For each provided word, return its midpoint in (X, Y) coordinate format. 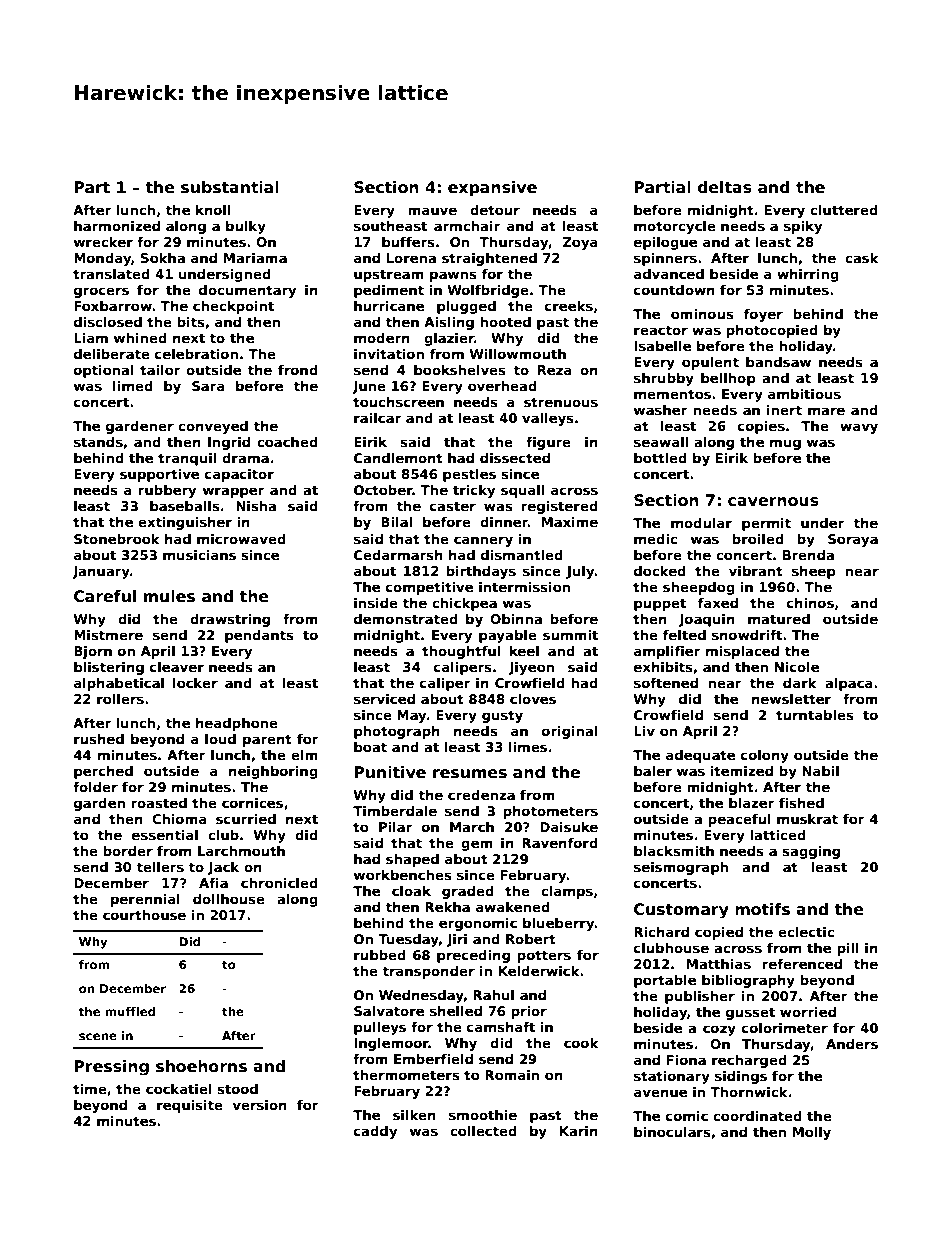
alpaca (849, 684)
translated (111, 274)
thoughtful (461, 652)
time (90, 1089)
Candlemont (398, 458)
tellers (160, 867)
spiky (803, 227)
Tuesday (408, 940)
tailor (160, 370)
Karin (579, 1131)
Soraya (853, 540)
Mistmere (108, 635)
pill (848, 949)
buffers (408, 242)
